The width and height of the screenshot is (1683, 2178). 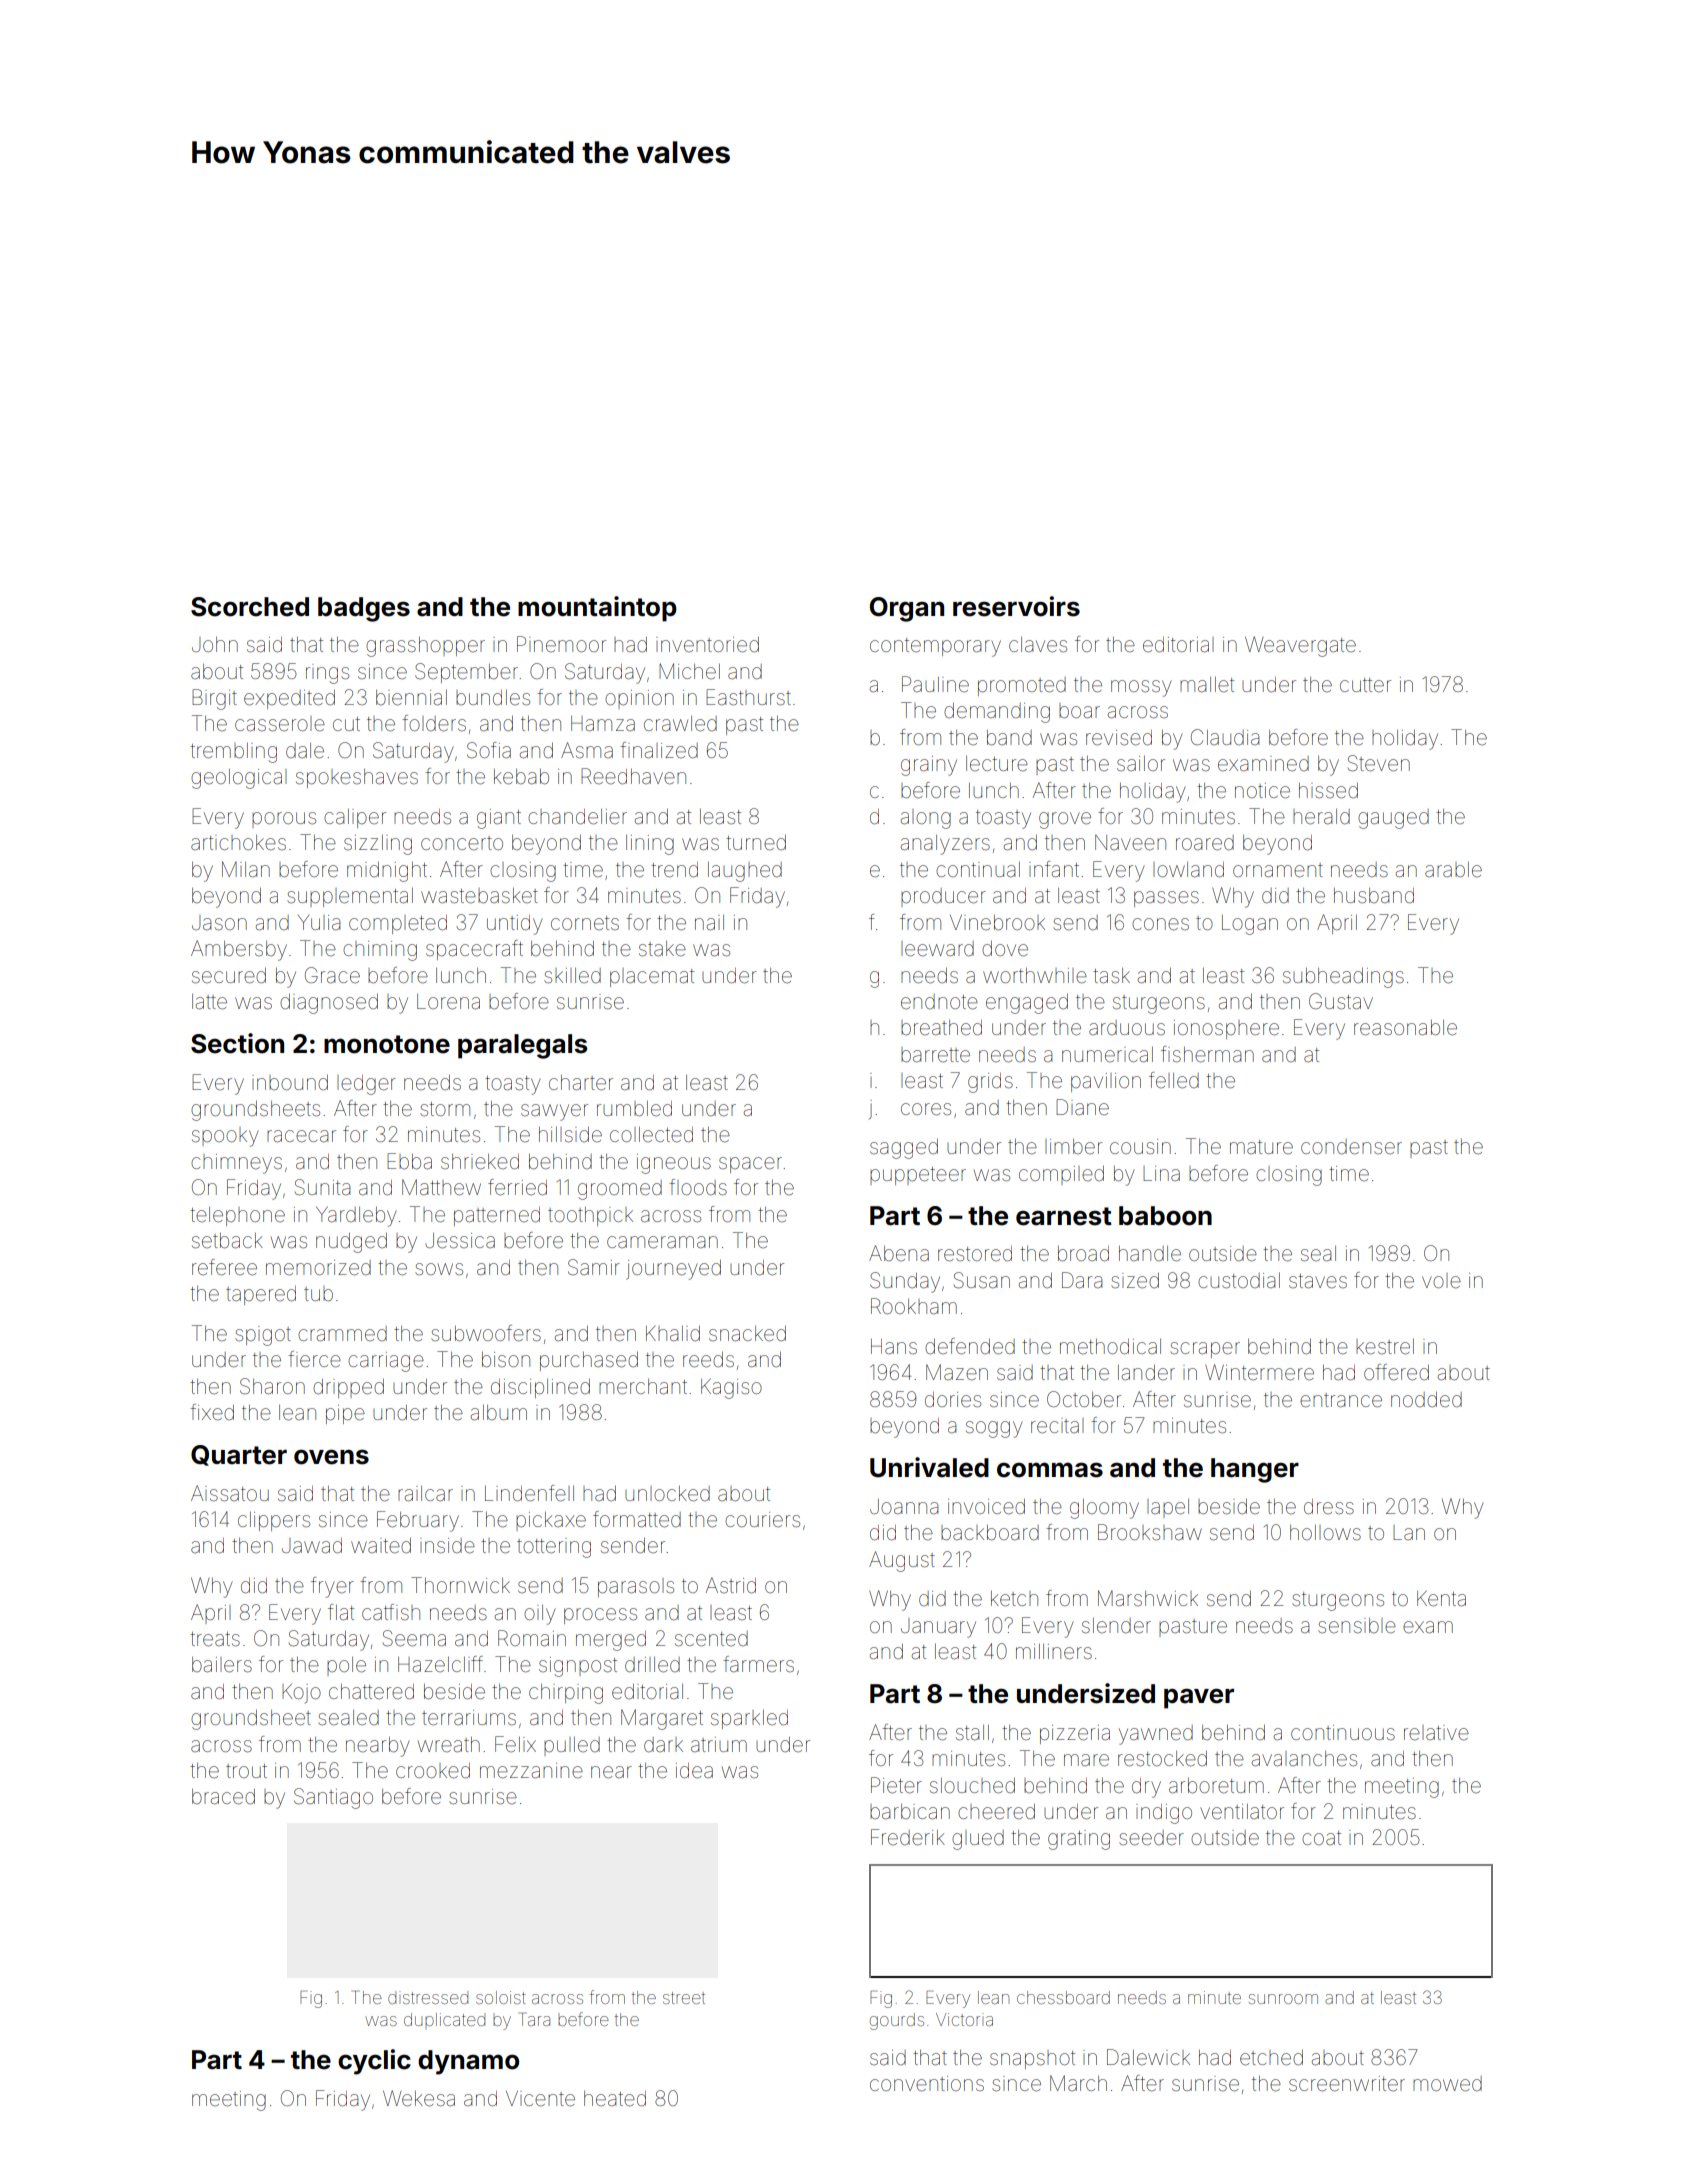 What do you see at coordinates (756, 843) in the screenshot?
I see `turned` at bounding box center [756, 843].
